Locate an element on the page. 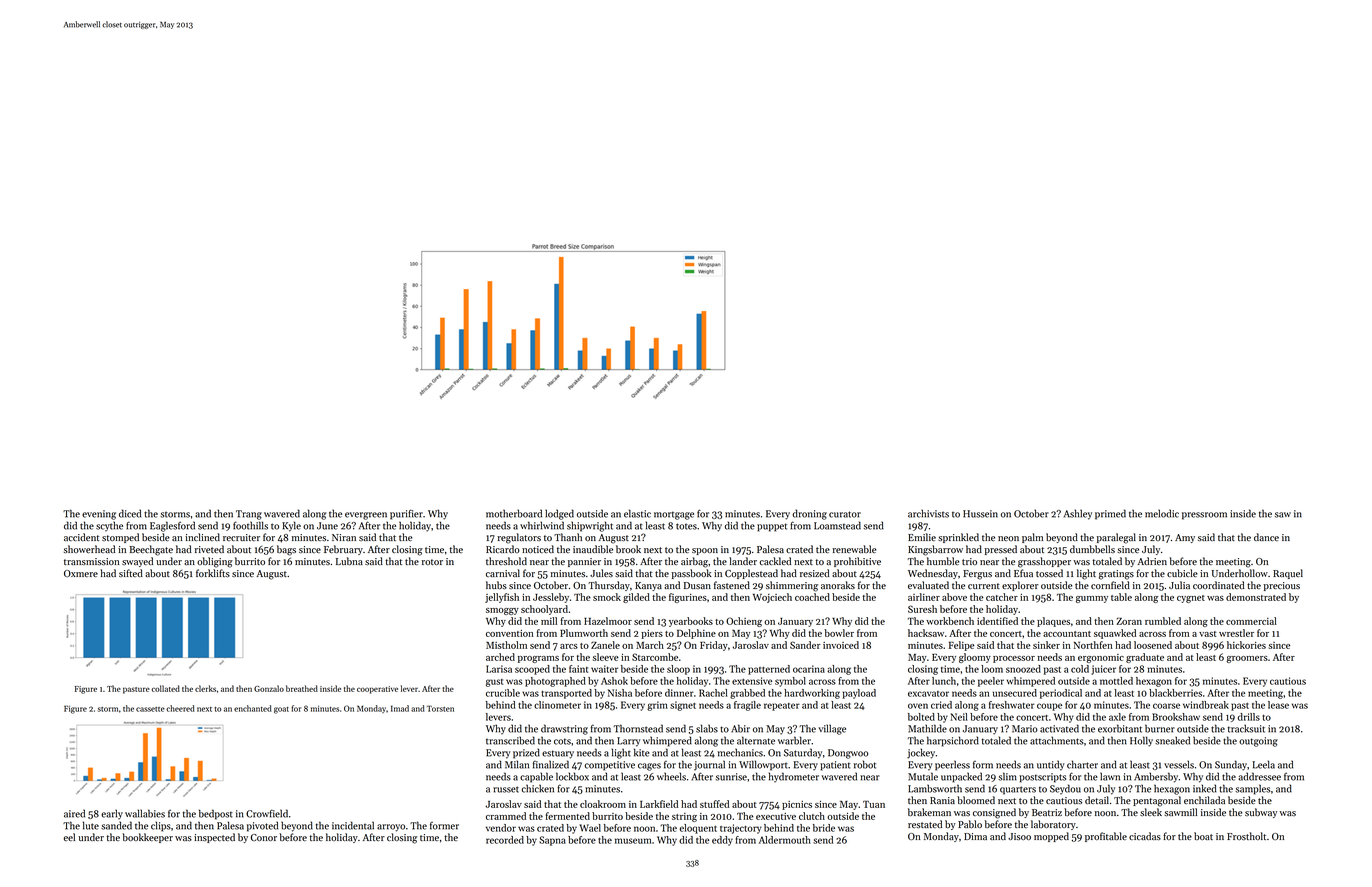 Image resolution: width=1372 pixels, height=887 pixels. convention is located at coordinates (510, 633).
